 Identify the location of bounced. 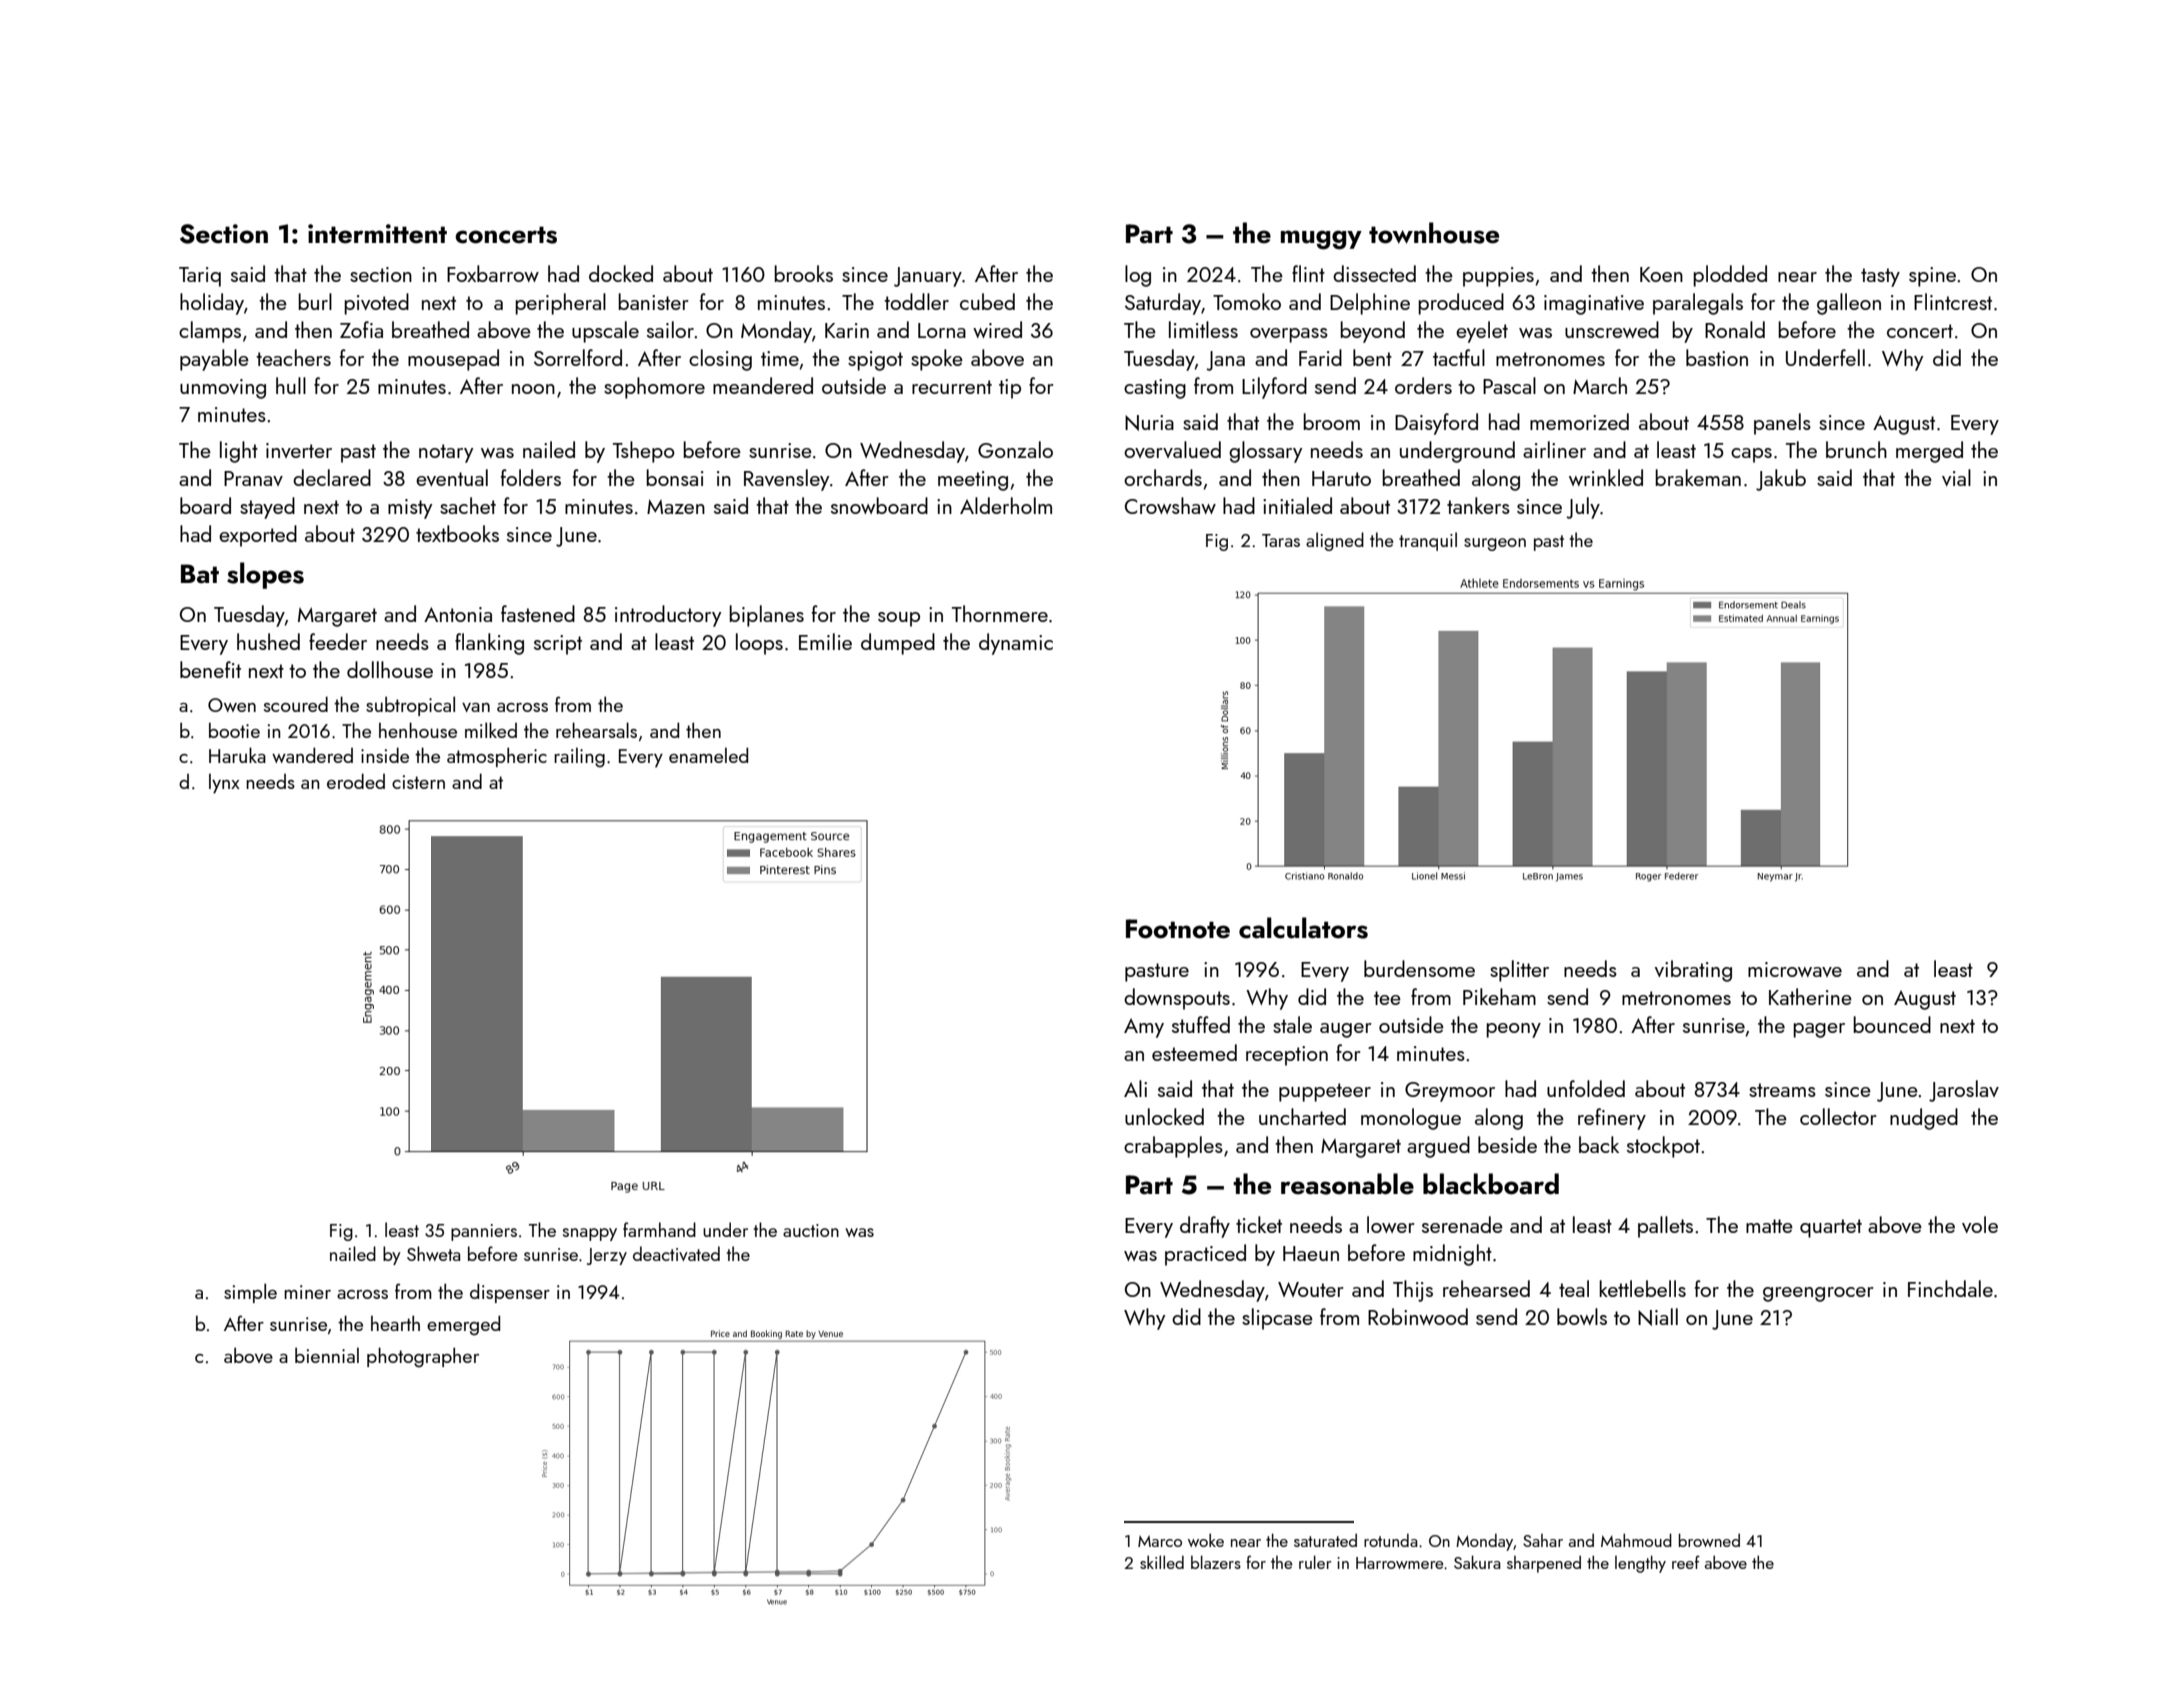
(1892, 1024).
